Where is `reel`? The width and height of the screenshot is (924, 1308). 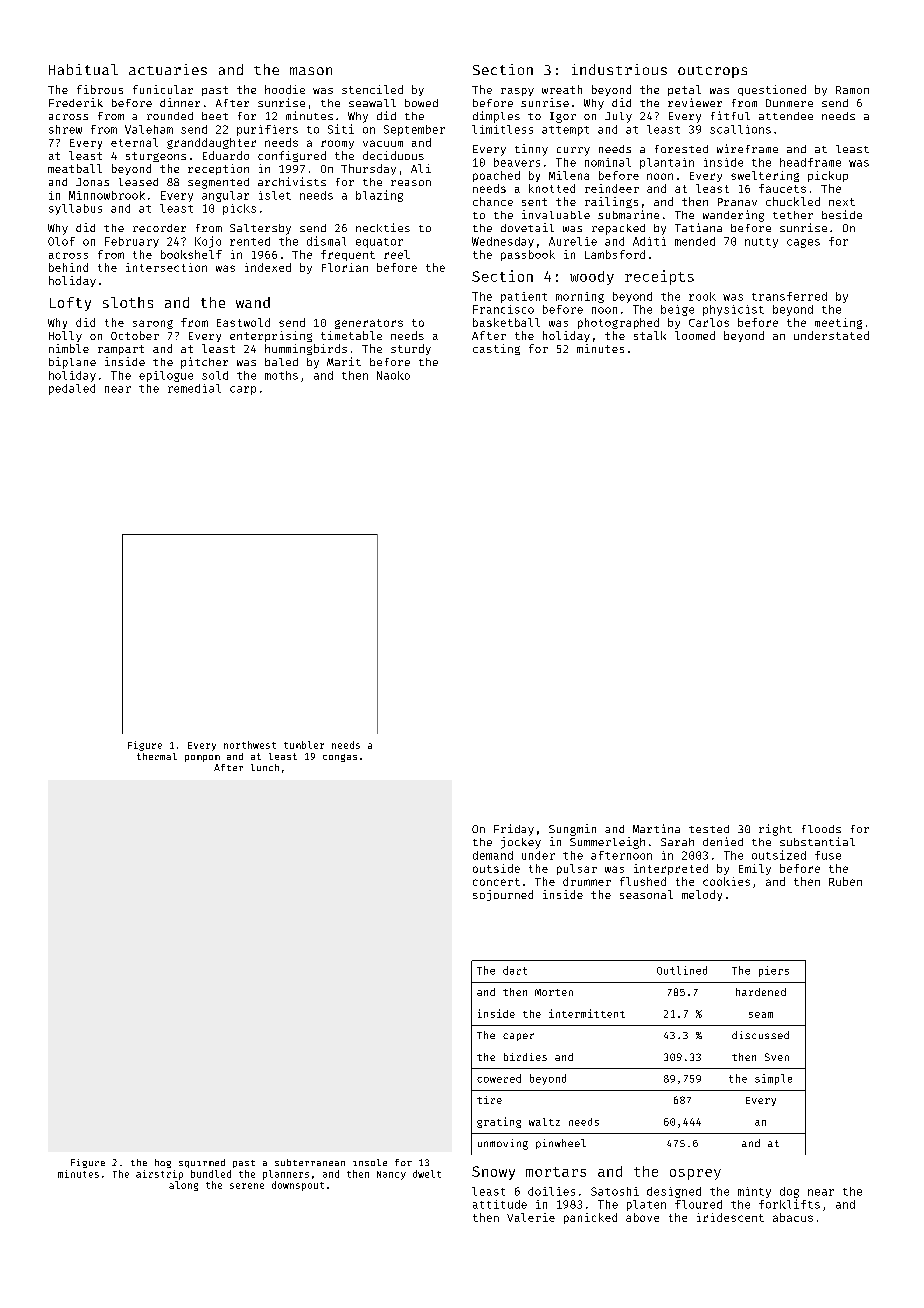 reel is located at coordinates (397, 254).
